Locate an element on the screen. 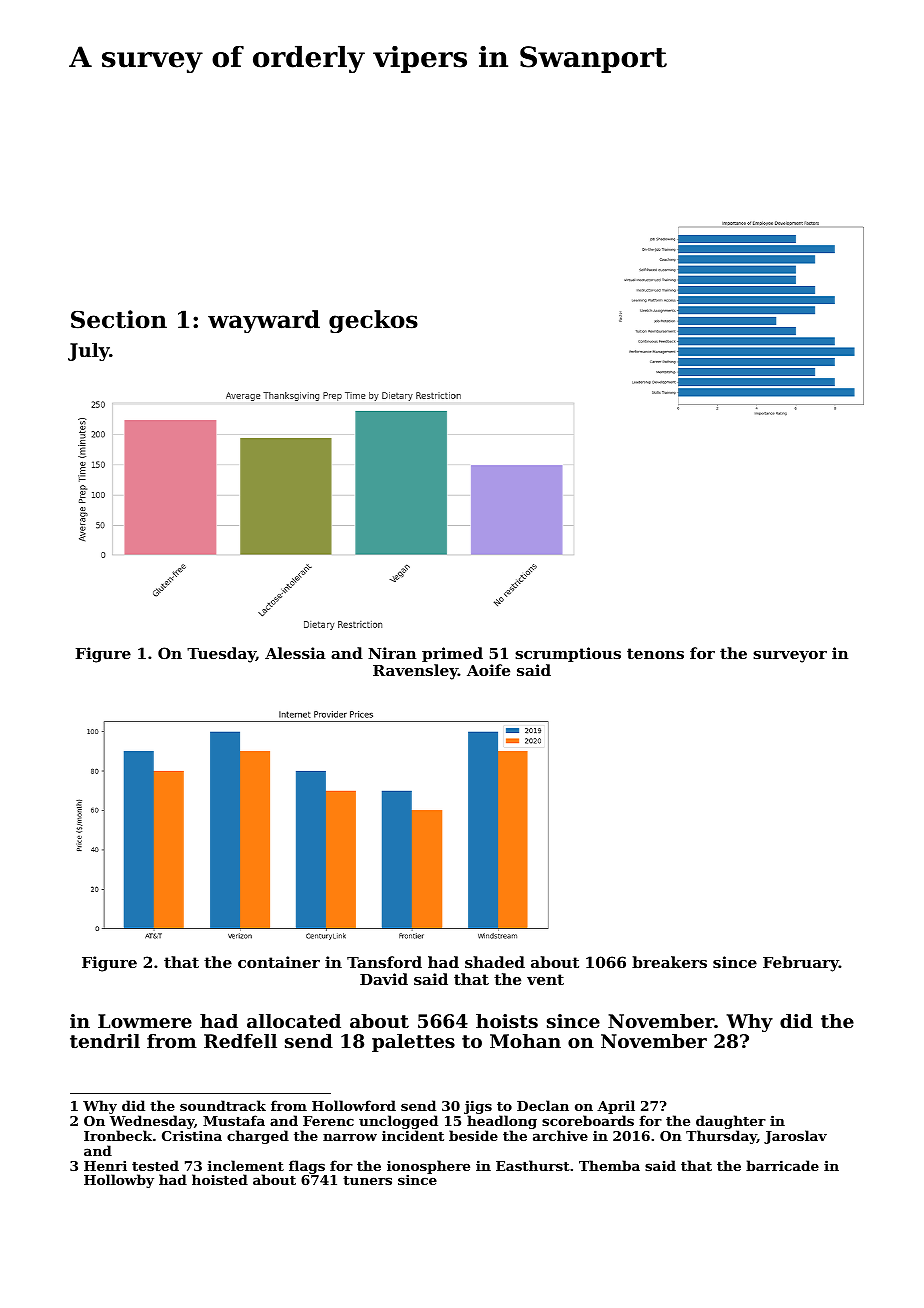 The width and height of the screenshot is (924, 1308). barricade is located at coordinates (782, 1165).
